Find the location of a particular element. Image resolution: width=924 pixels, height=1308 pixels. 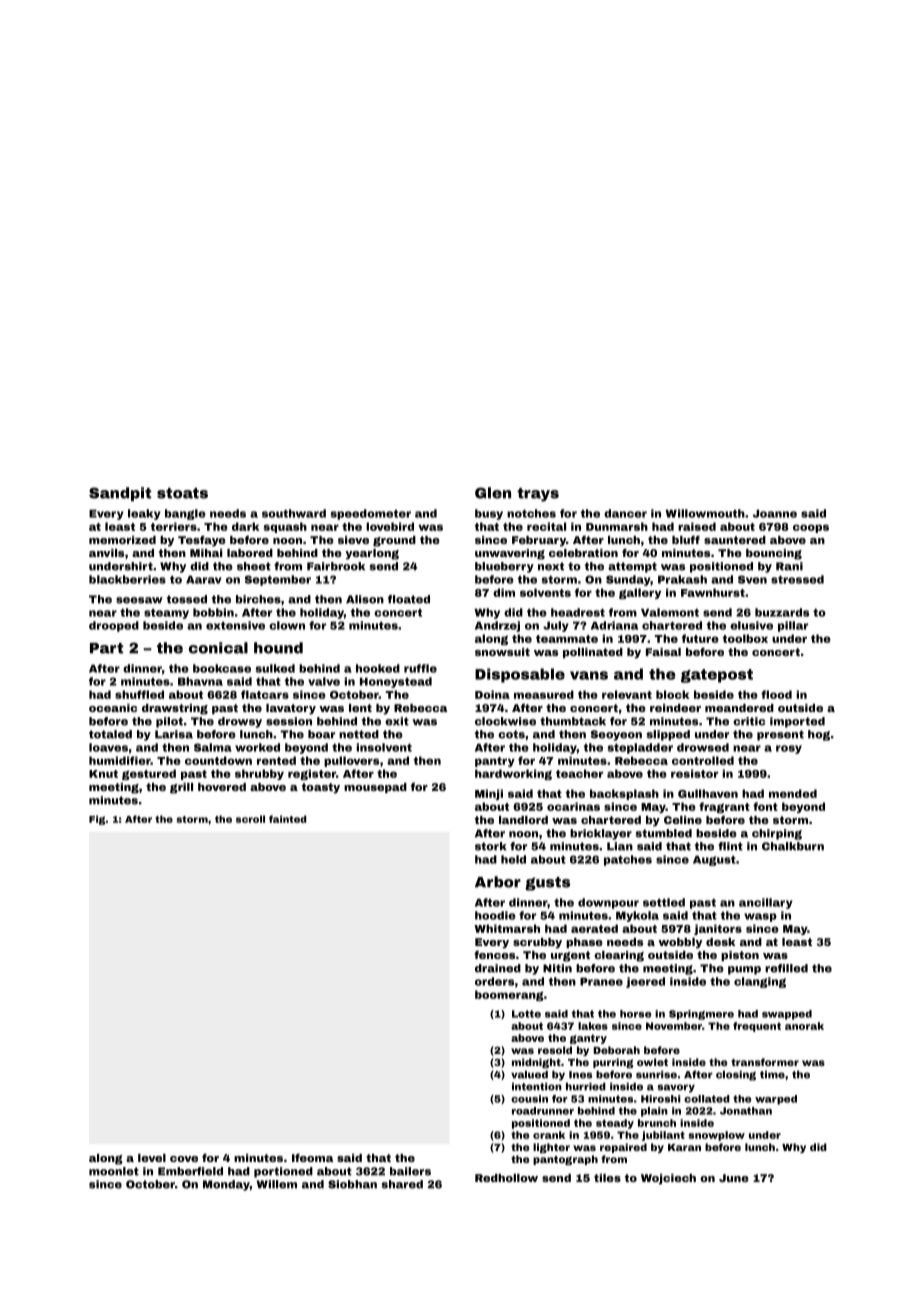

Glen is located at coordinates (493, 493).
